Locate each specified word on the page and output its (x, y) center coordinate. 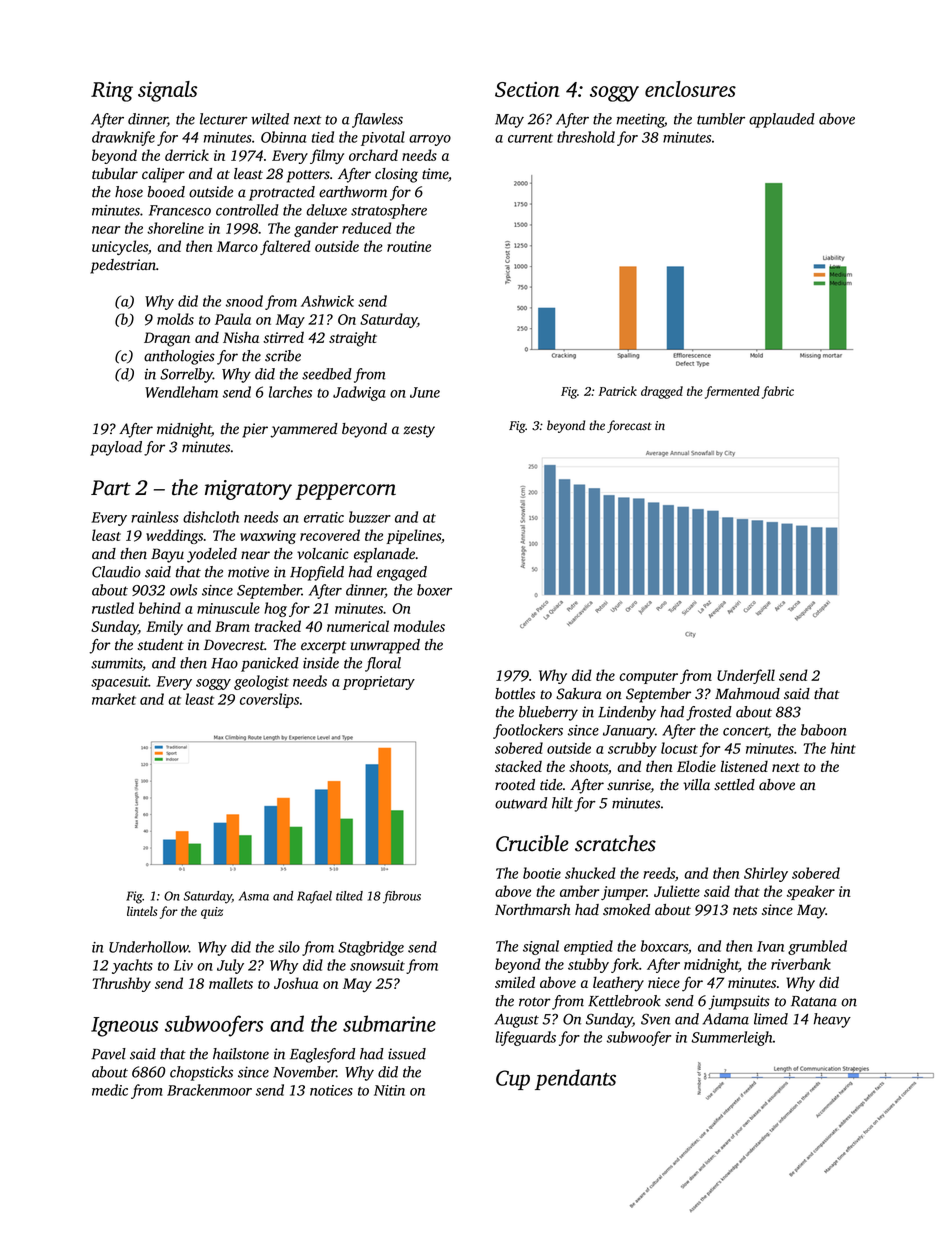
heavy (832, 1020)
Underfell (746, 676)
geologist (261, 682)
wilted (270, 119)
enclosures (690, 89)
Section (527, 89)
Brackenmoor (209, 1090)
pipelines (413, 536)
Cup (513, 1080)
